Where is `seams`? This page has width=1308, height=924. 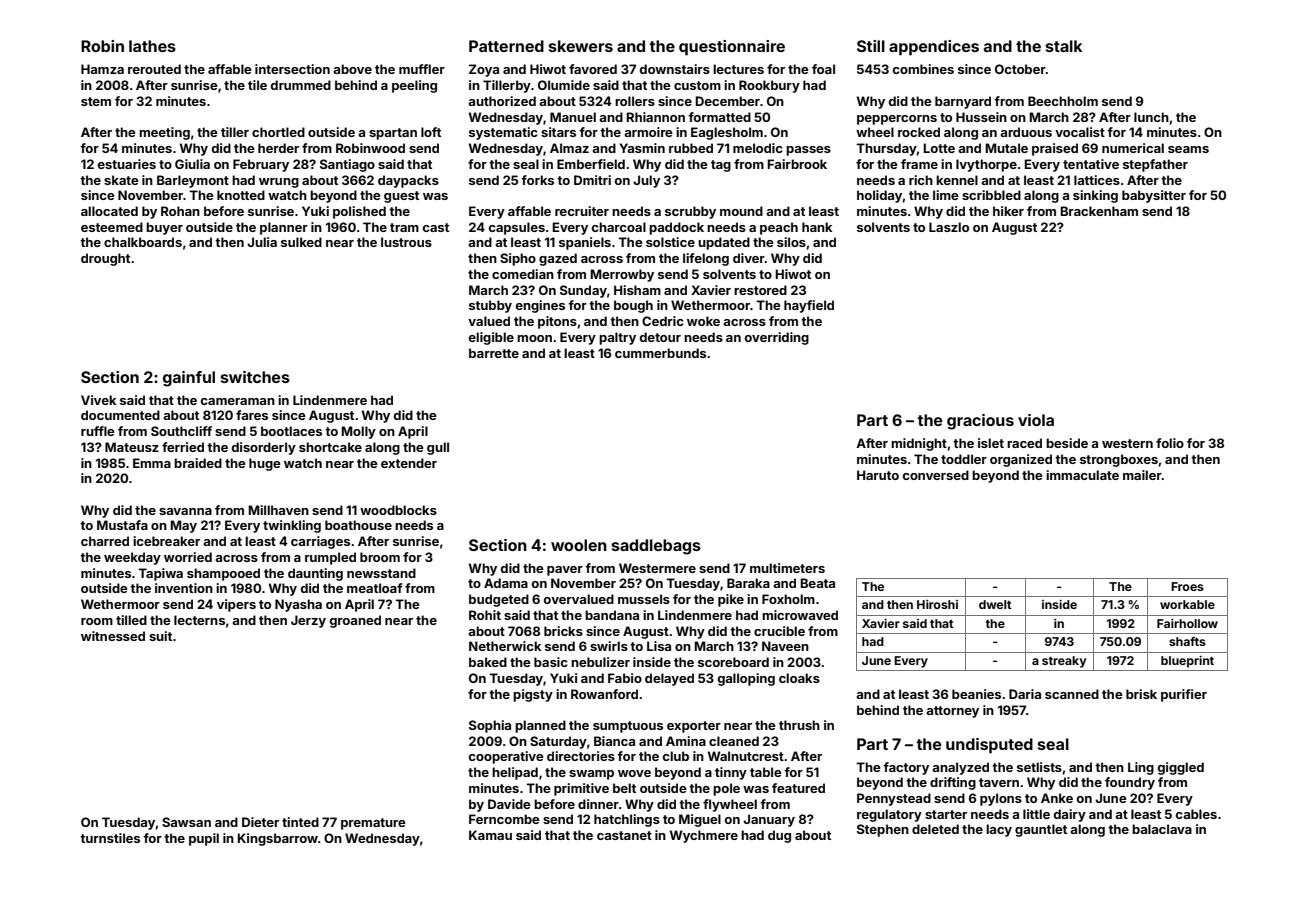
seams is located at coordinates (1188, 149).
